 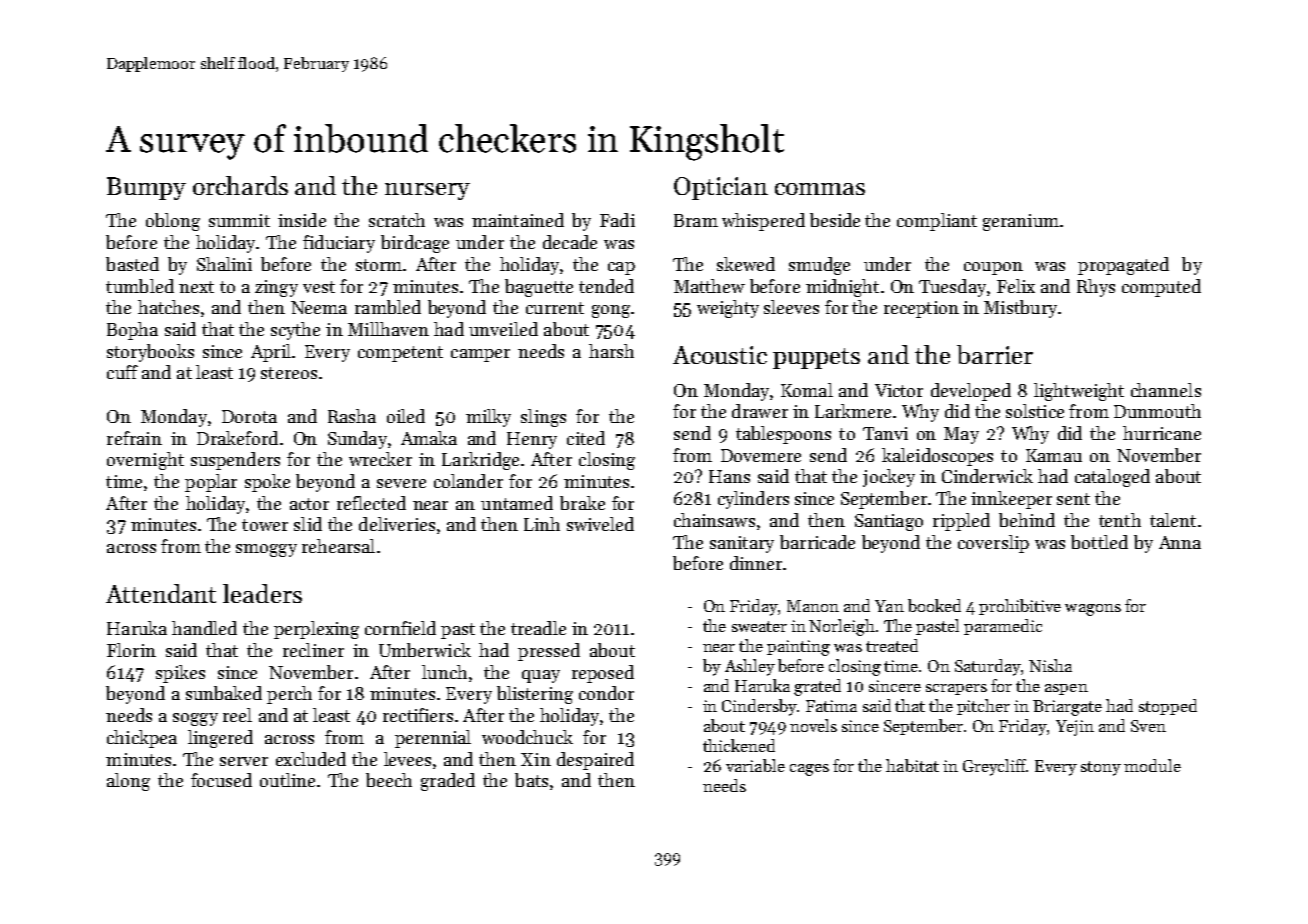 I want to click on leaders, so click(x=262, y=593).
